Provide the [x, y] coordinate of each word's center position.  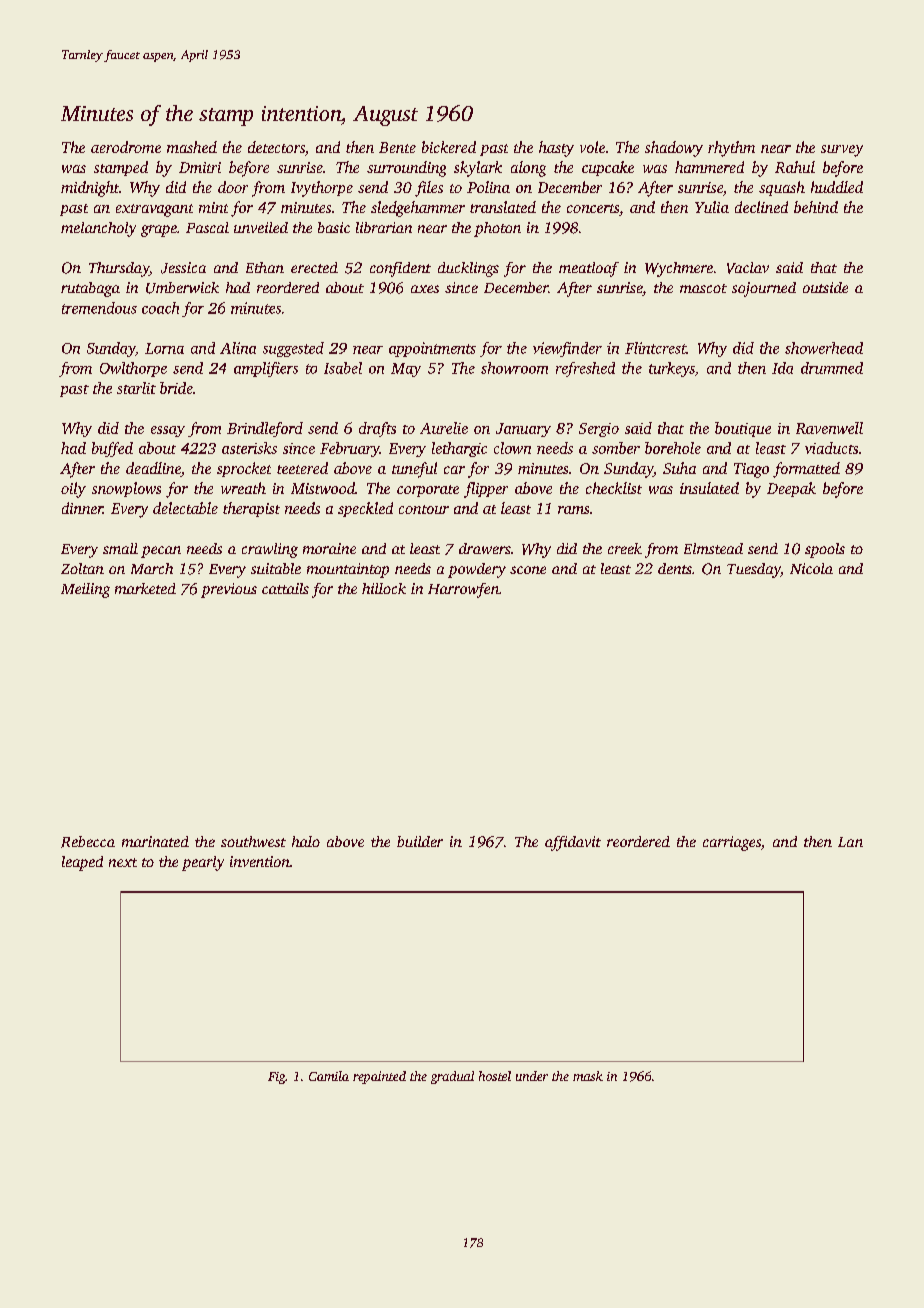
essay [168, 431]
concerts [593, 208]
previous [229, 590]
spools [825, 550]
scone [528, 570]
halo [306, 841]
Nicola [811, 568]
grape [159, 231]
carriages [732, 843]
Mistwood [323, 488]
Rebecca [88, 842]
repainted [379, 1077]
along [528, 169]
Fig [276, 1078]
